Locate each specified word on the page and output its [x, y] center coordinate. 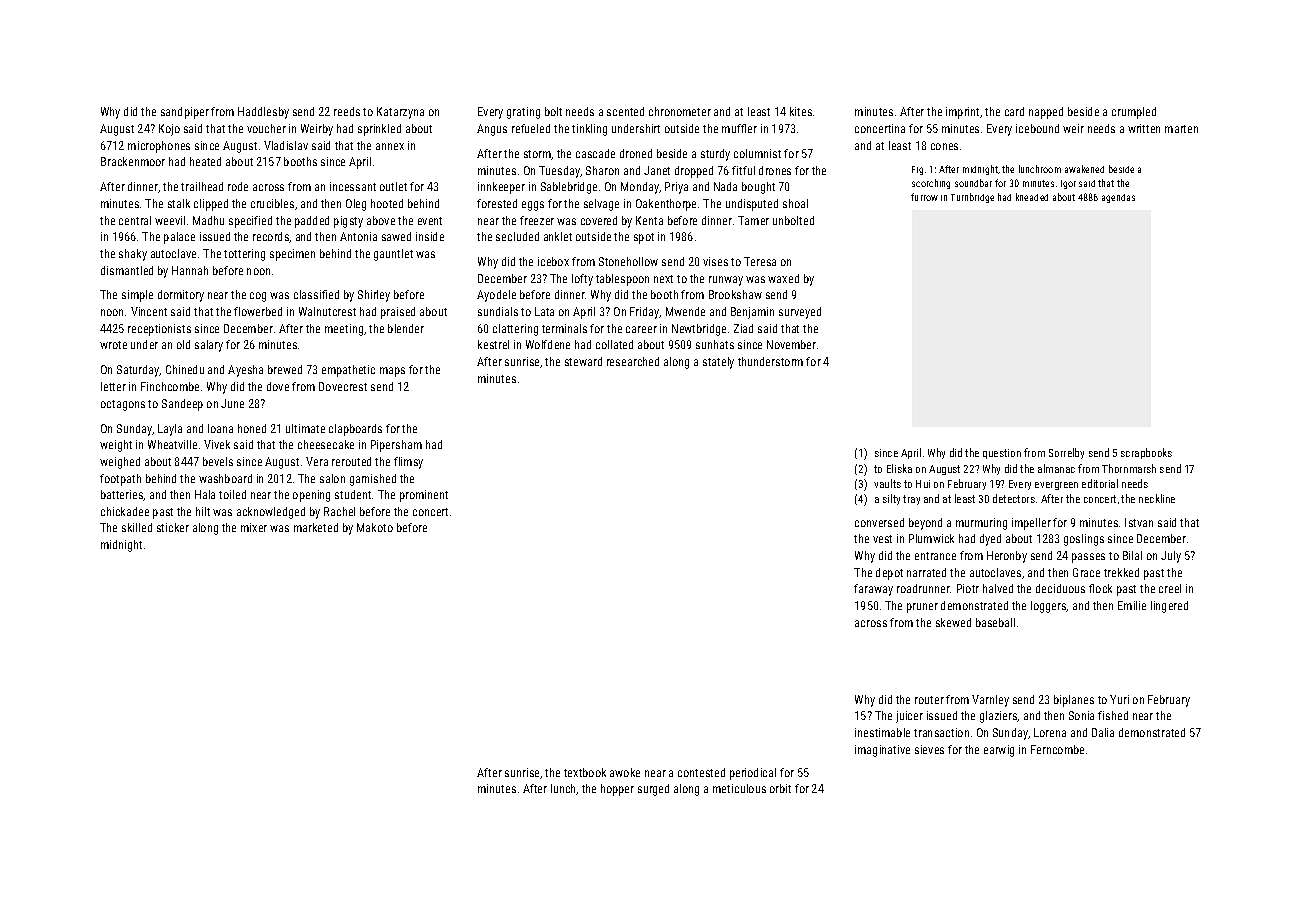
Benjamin [752, 313]
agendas [1118, 198]
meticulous [739, 788]
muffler [739, 128]
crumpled [1134, 113]
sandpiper [185, 113]
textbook [585, 772]
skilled [137, 527]
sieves [929, 749]
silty [891, 499]
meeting [344, 330]
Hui [923, 484]
